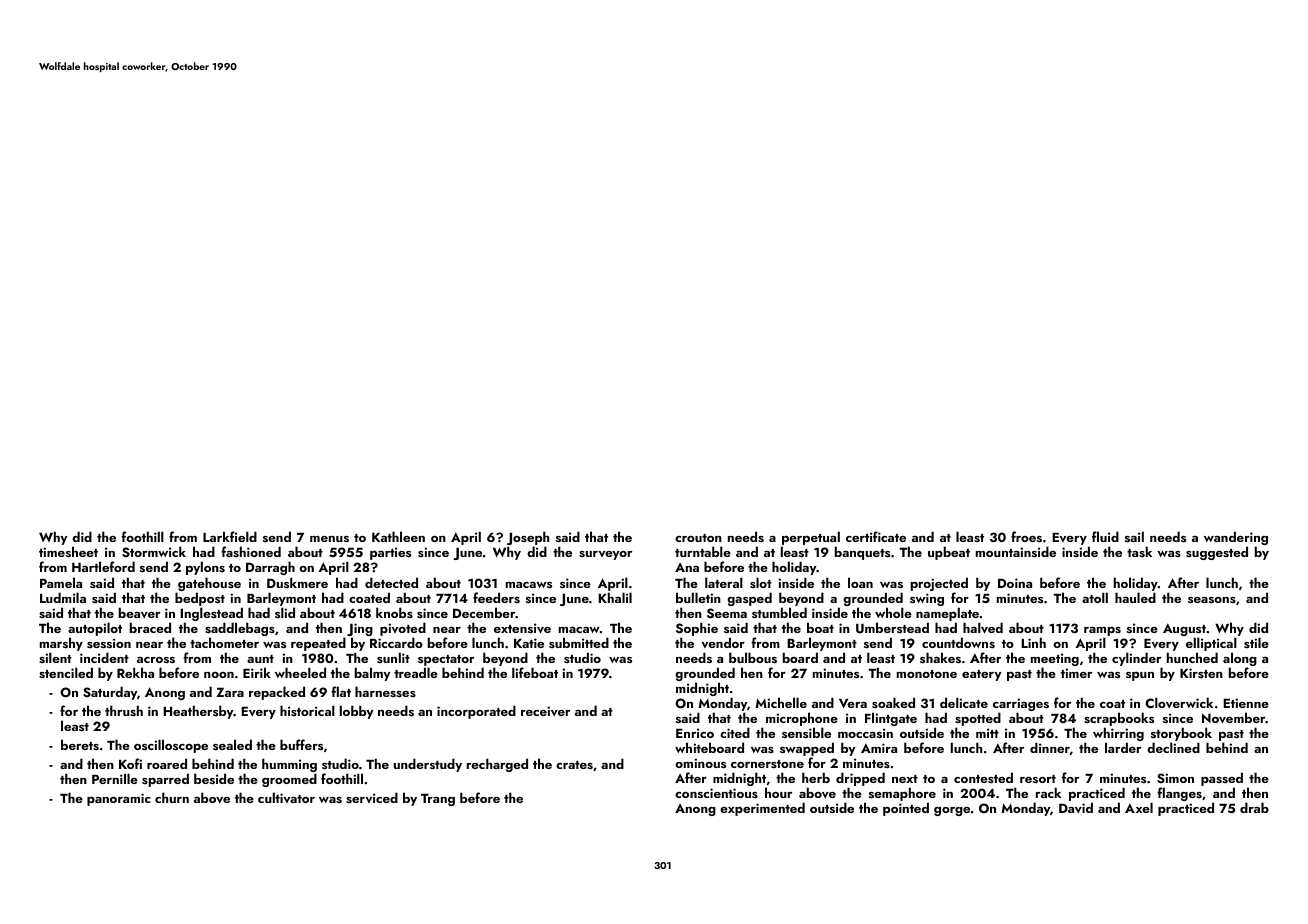  Describe the element at coordinates (703, 551) in the screenshot. I see `turntable` at that location.
